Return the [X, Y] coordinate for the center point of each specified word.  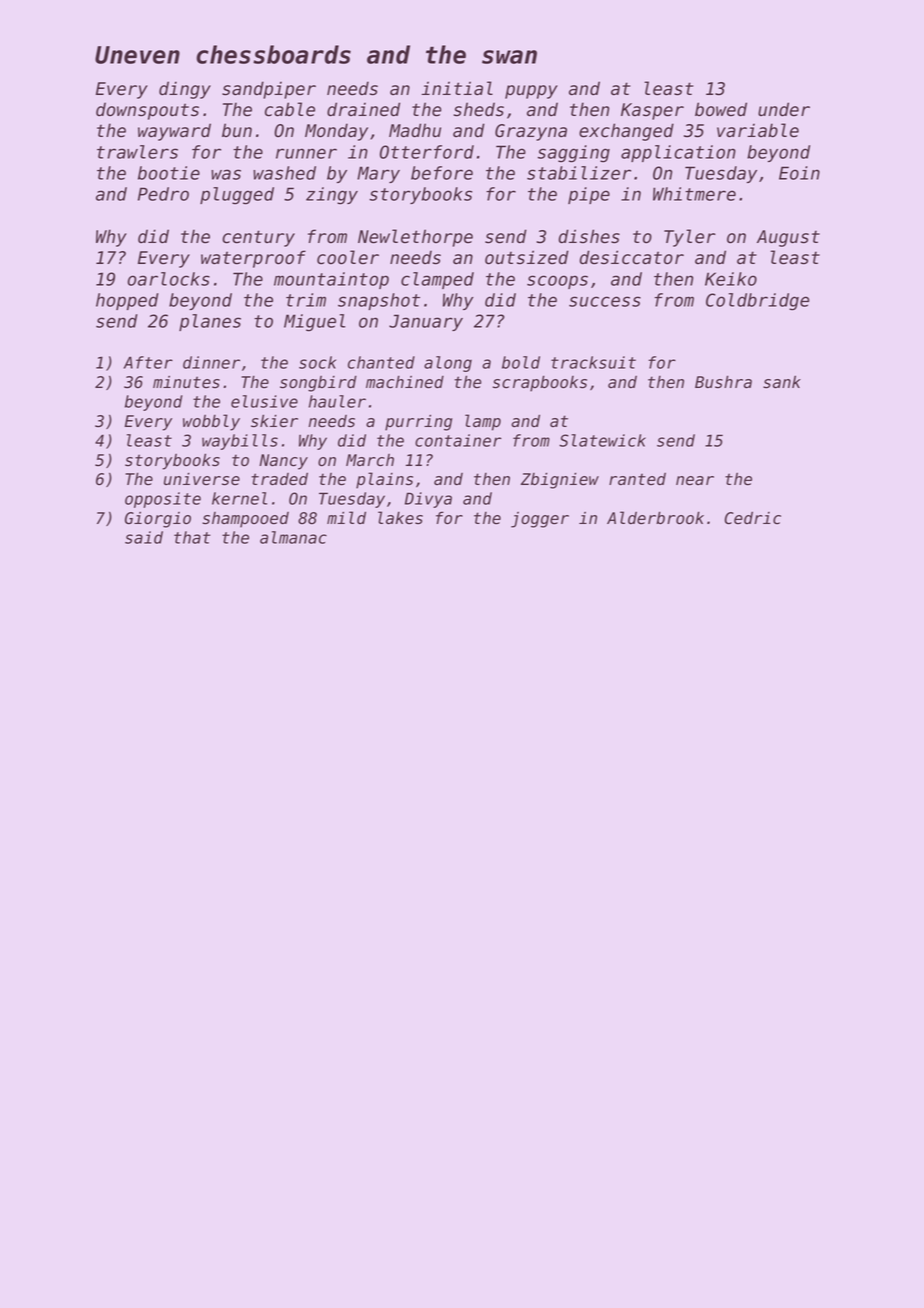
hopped [127, 301]
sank [782, 382]
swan [509, 57]
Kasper [652, 111]
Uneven [137, 55]
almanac [293, 537]
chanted [381, 362]
